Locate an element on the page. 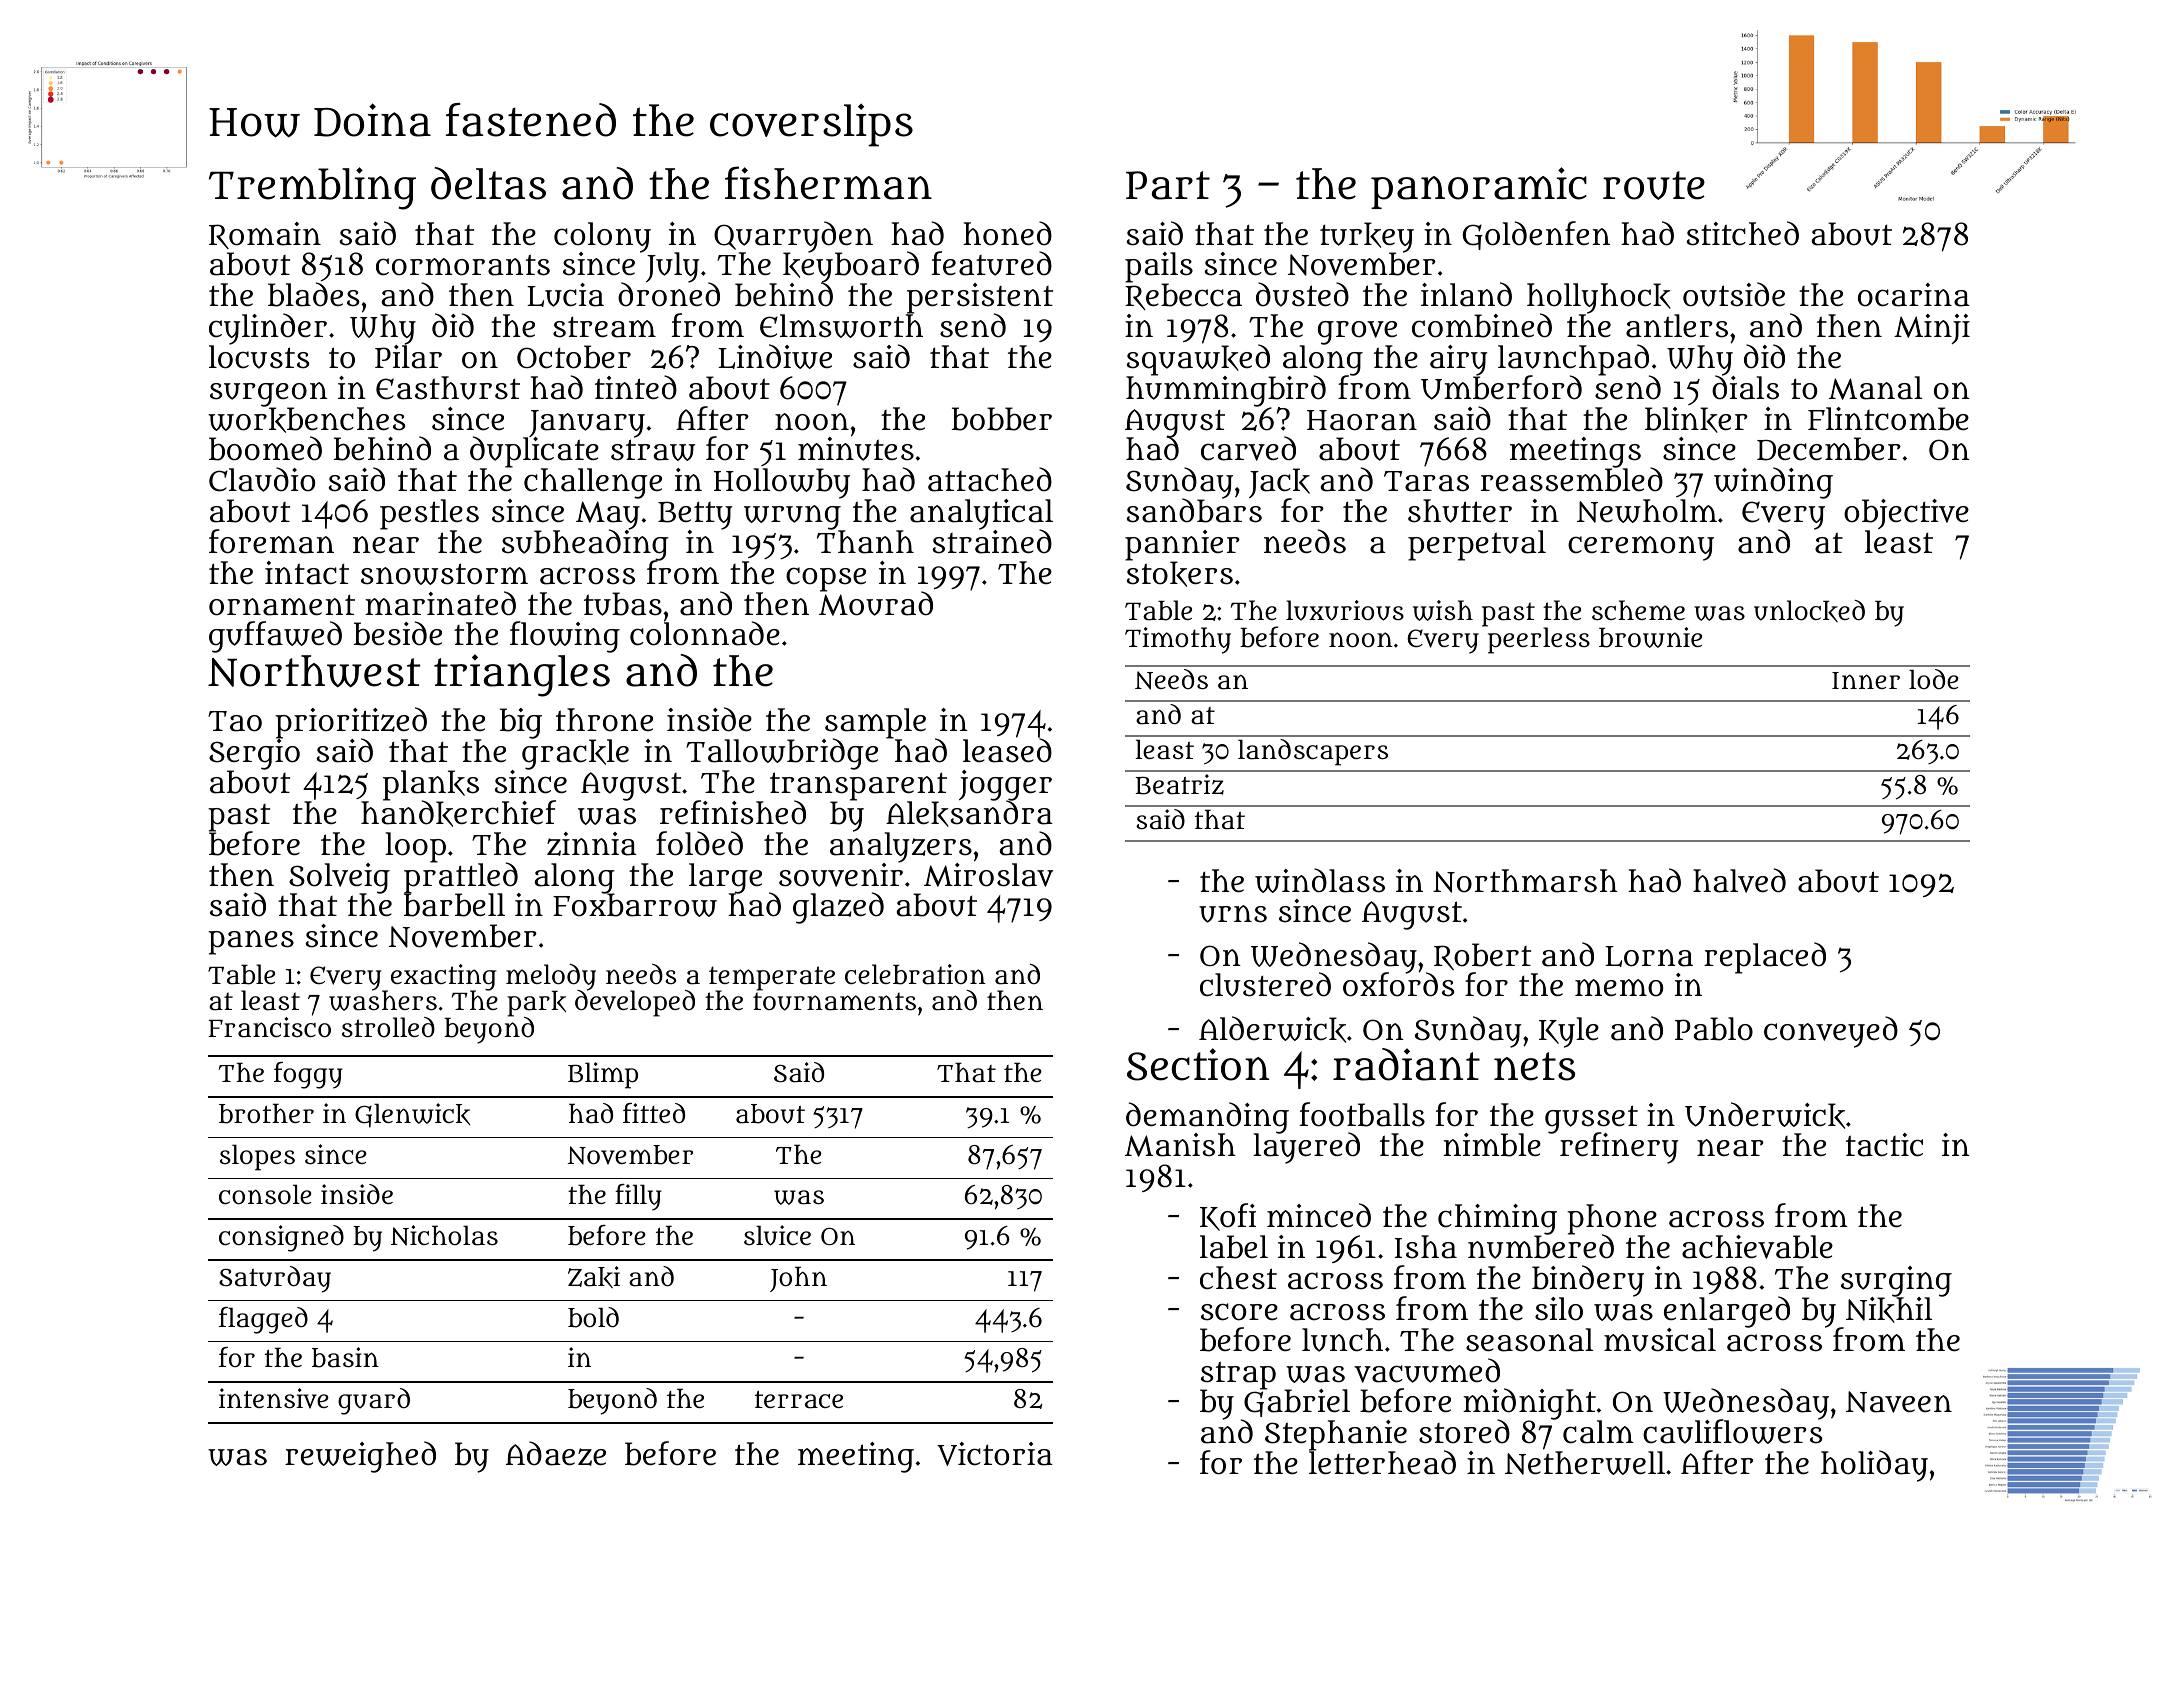 Image resolution: width=2178 pixels, height=1683 pixels. halved is located at coordinates (1739, 880).
